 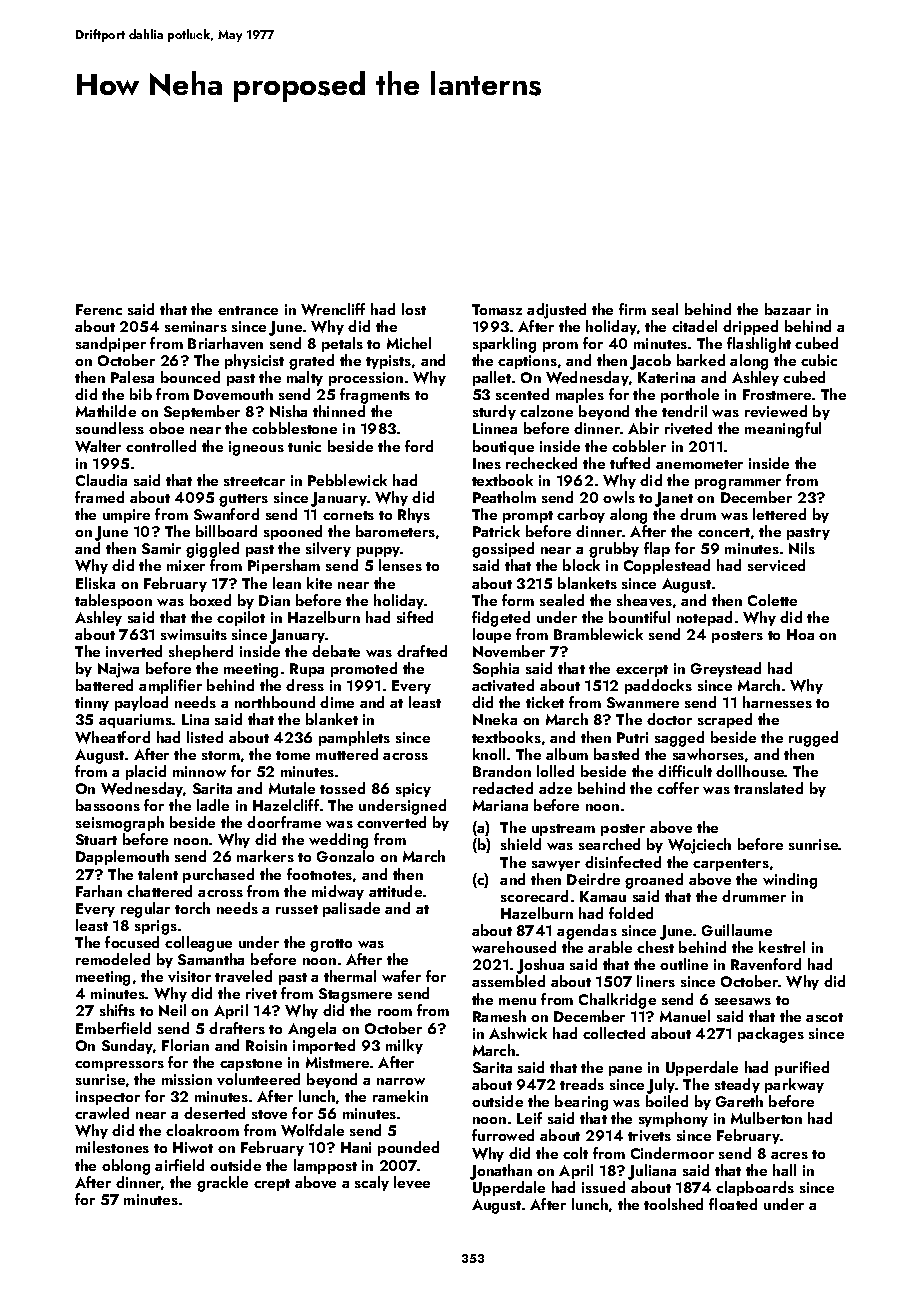 What do you see at coordinates (632, 309) in the screenshot?
I see `firm` at bounding box center [632, 309].
